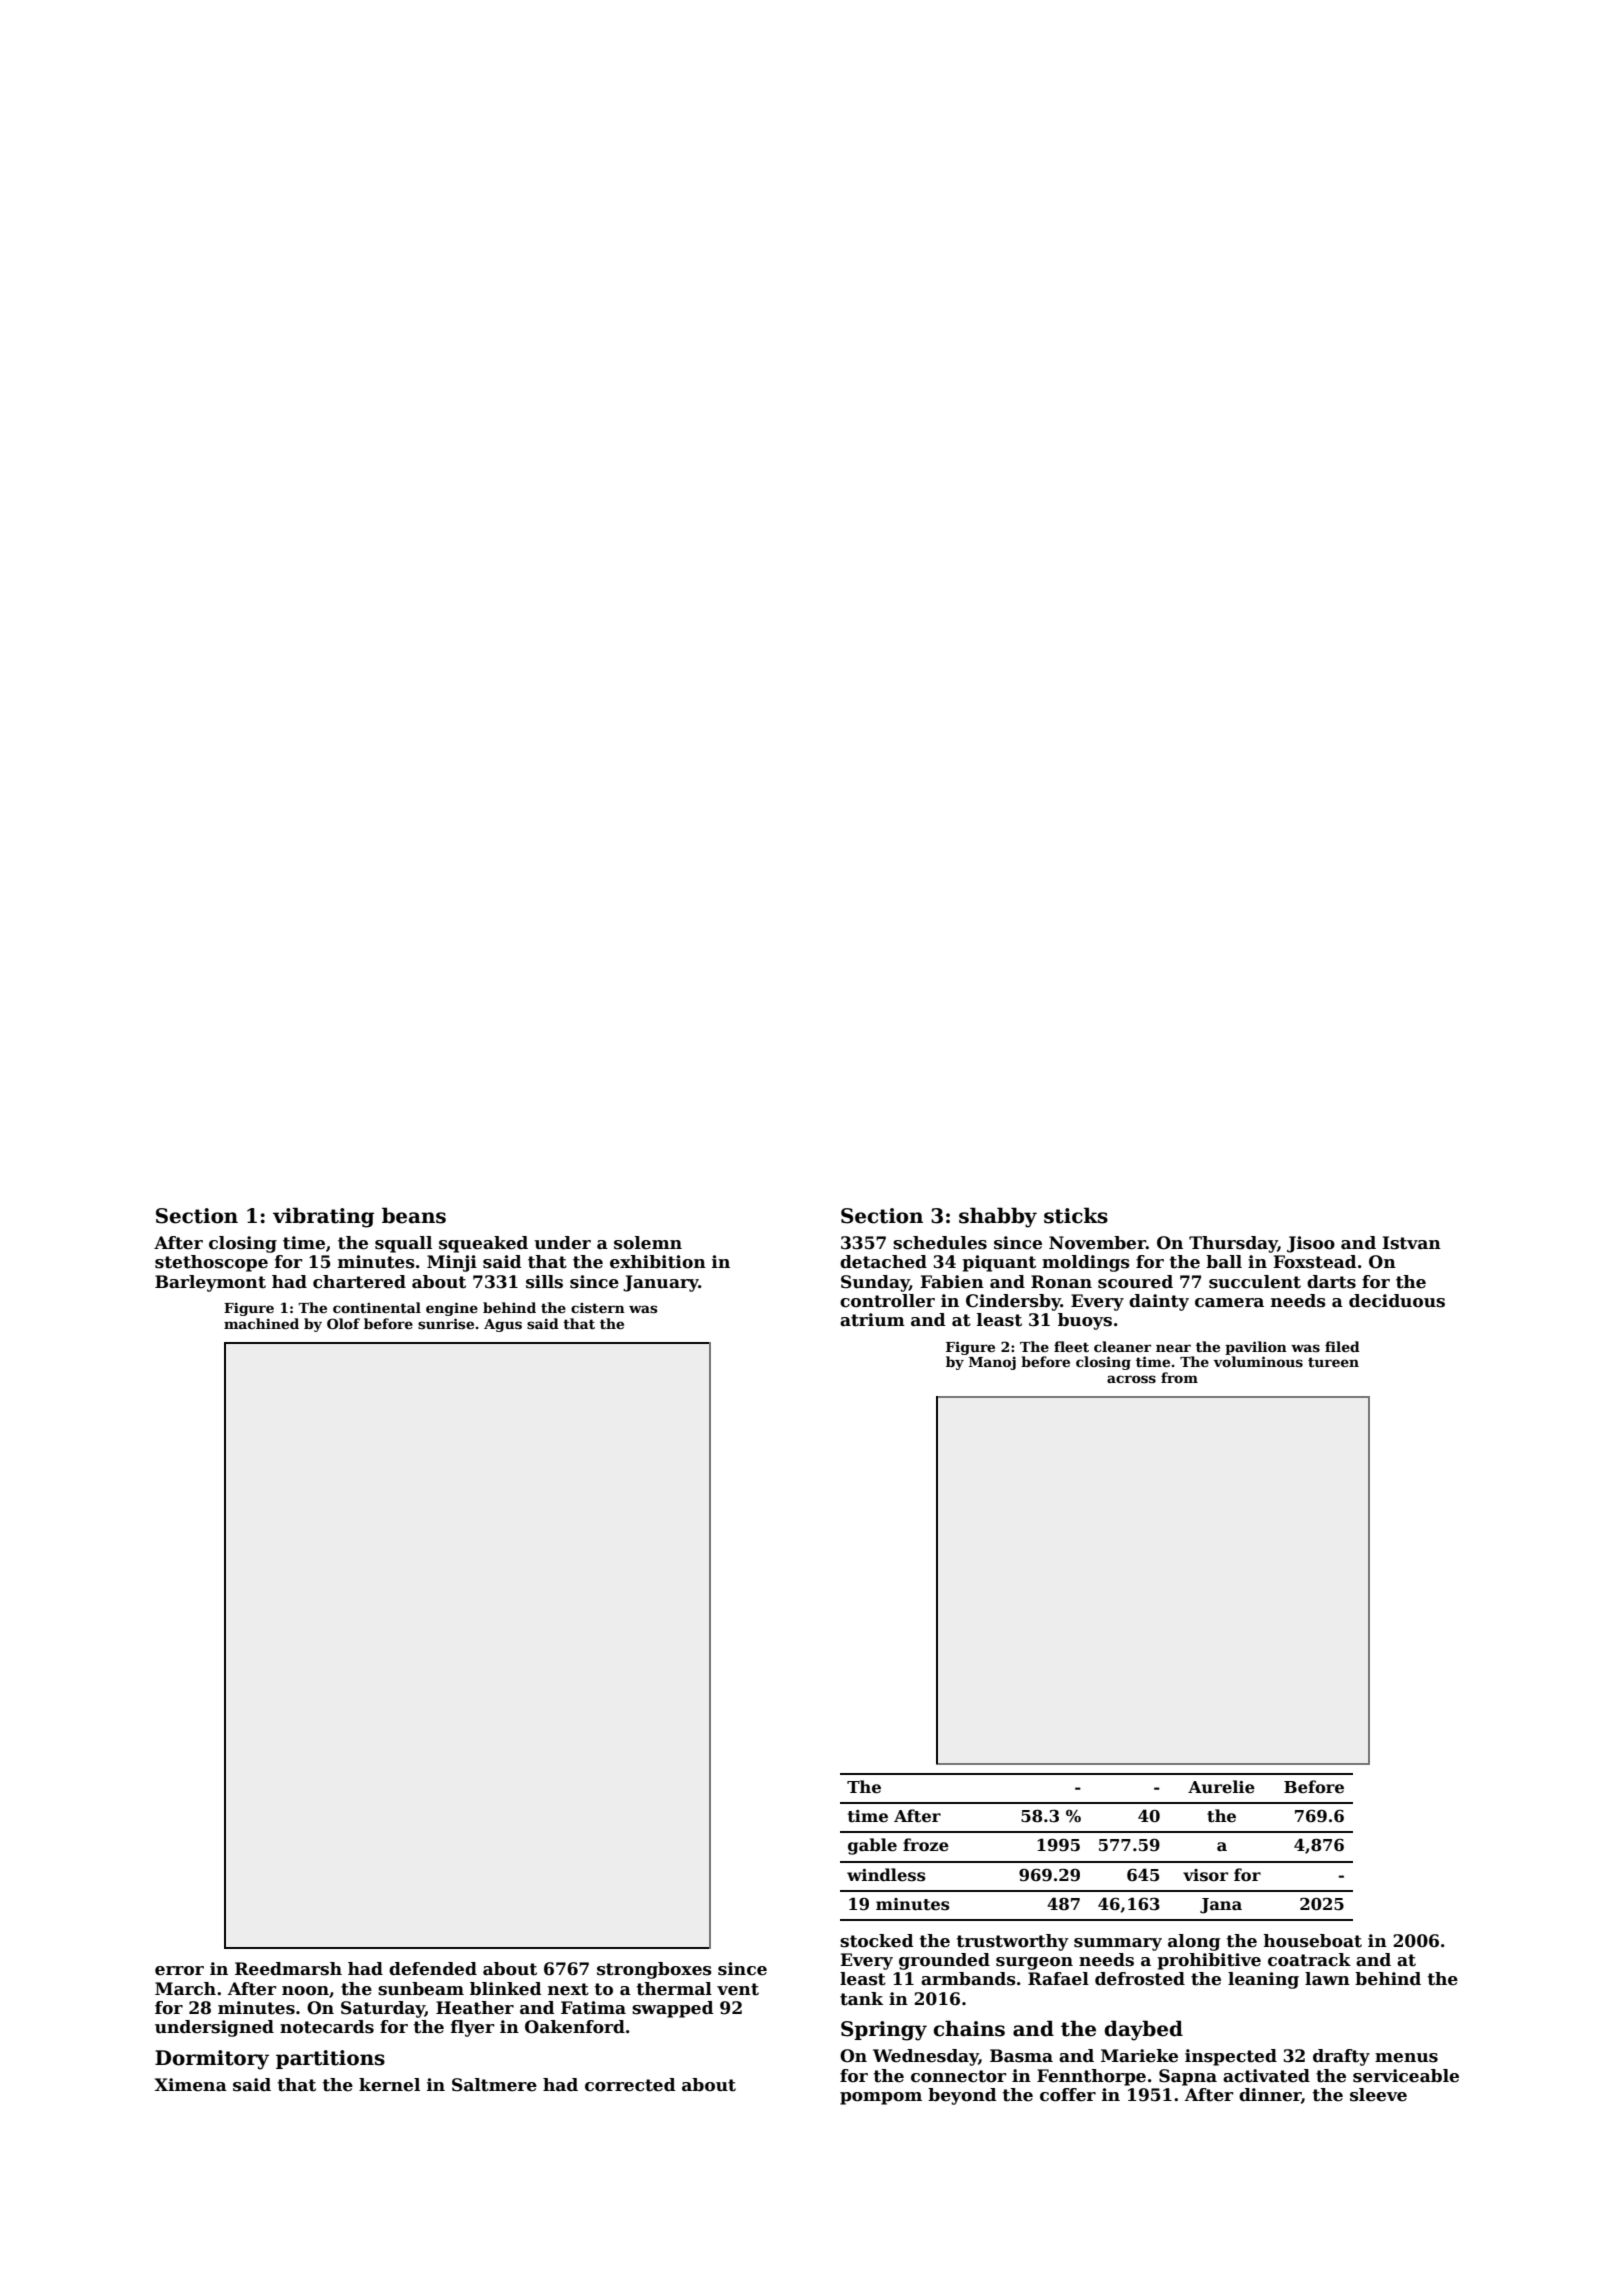 Image resolution: width=1620 pixels, height=2292 pixels. I want to click on Jana, so click(1221, 1906).
